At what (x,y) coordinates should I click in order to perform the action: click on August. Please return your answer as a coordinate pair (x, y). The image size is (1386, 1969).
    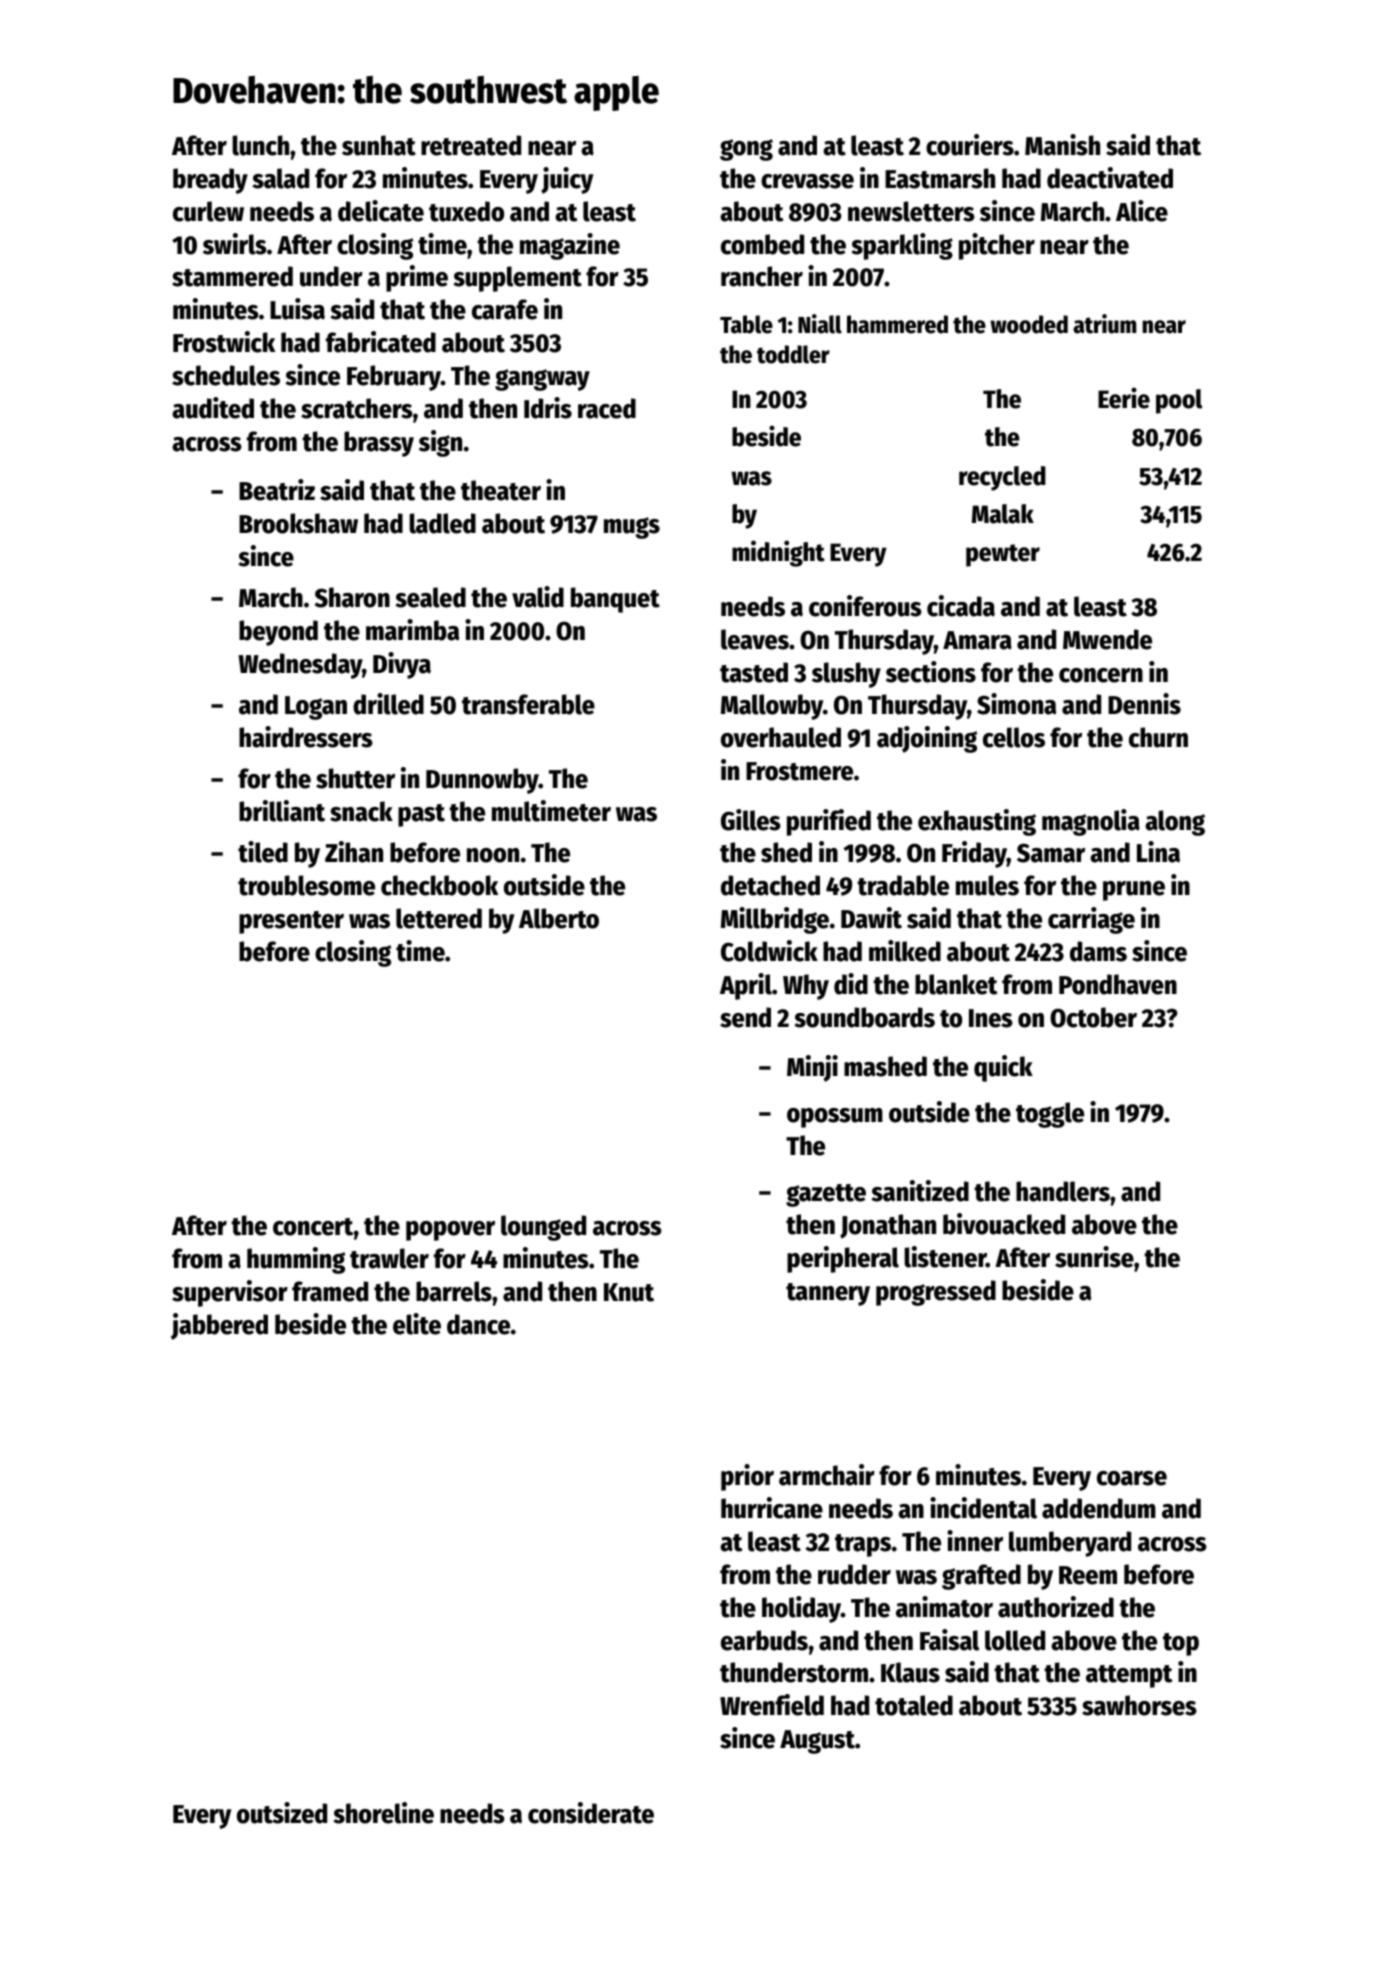
    Looking at the image, I should click on (817, 1742).
